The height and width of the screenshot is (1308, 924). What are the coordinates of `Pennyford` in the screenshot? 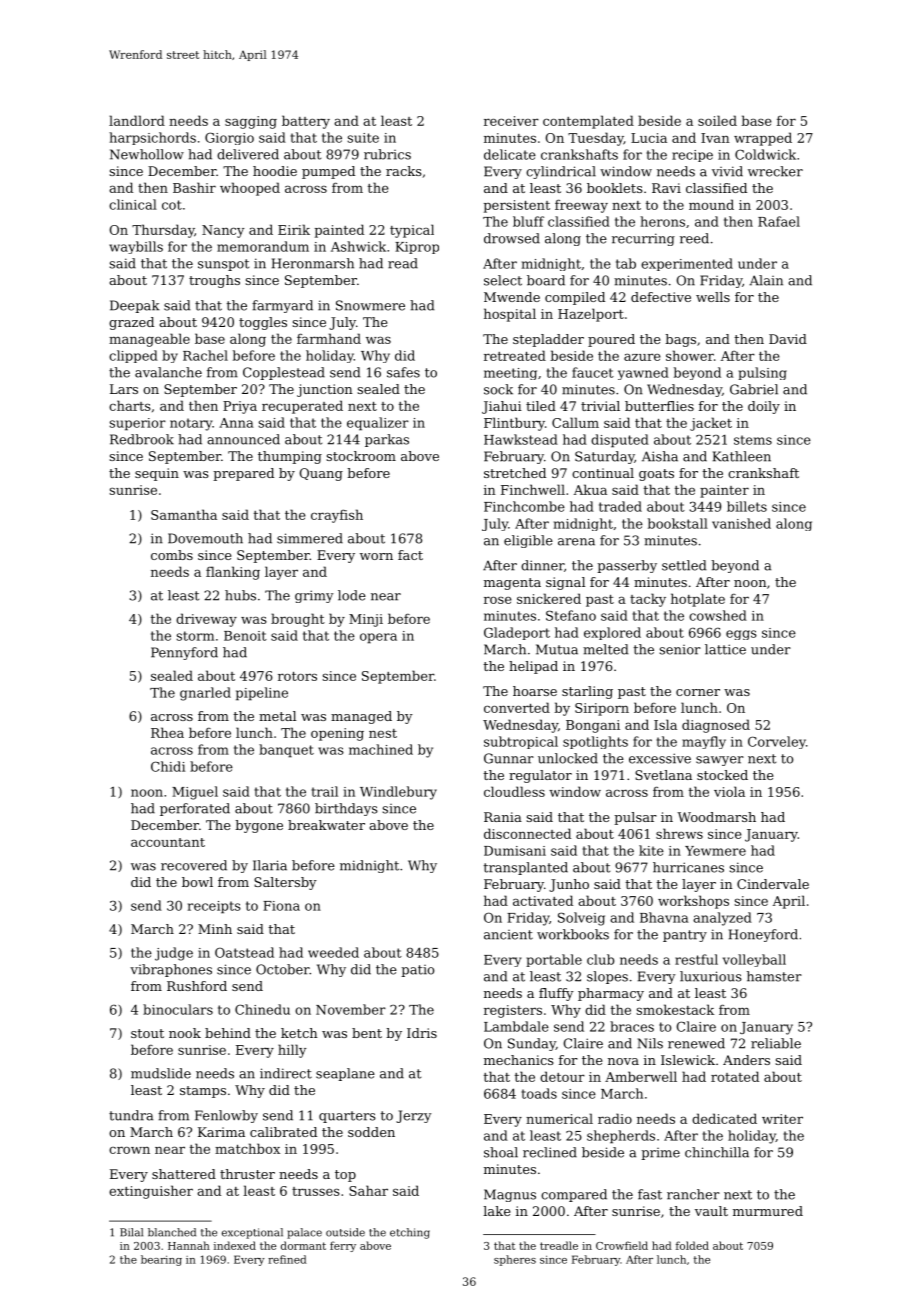 It's located at (184, 653).
